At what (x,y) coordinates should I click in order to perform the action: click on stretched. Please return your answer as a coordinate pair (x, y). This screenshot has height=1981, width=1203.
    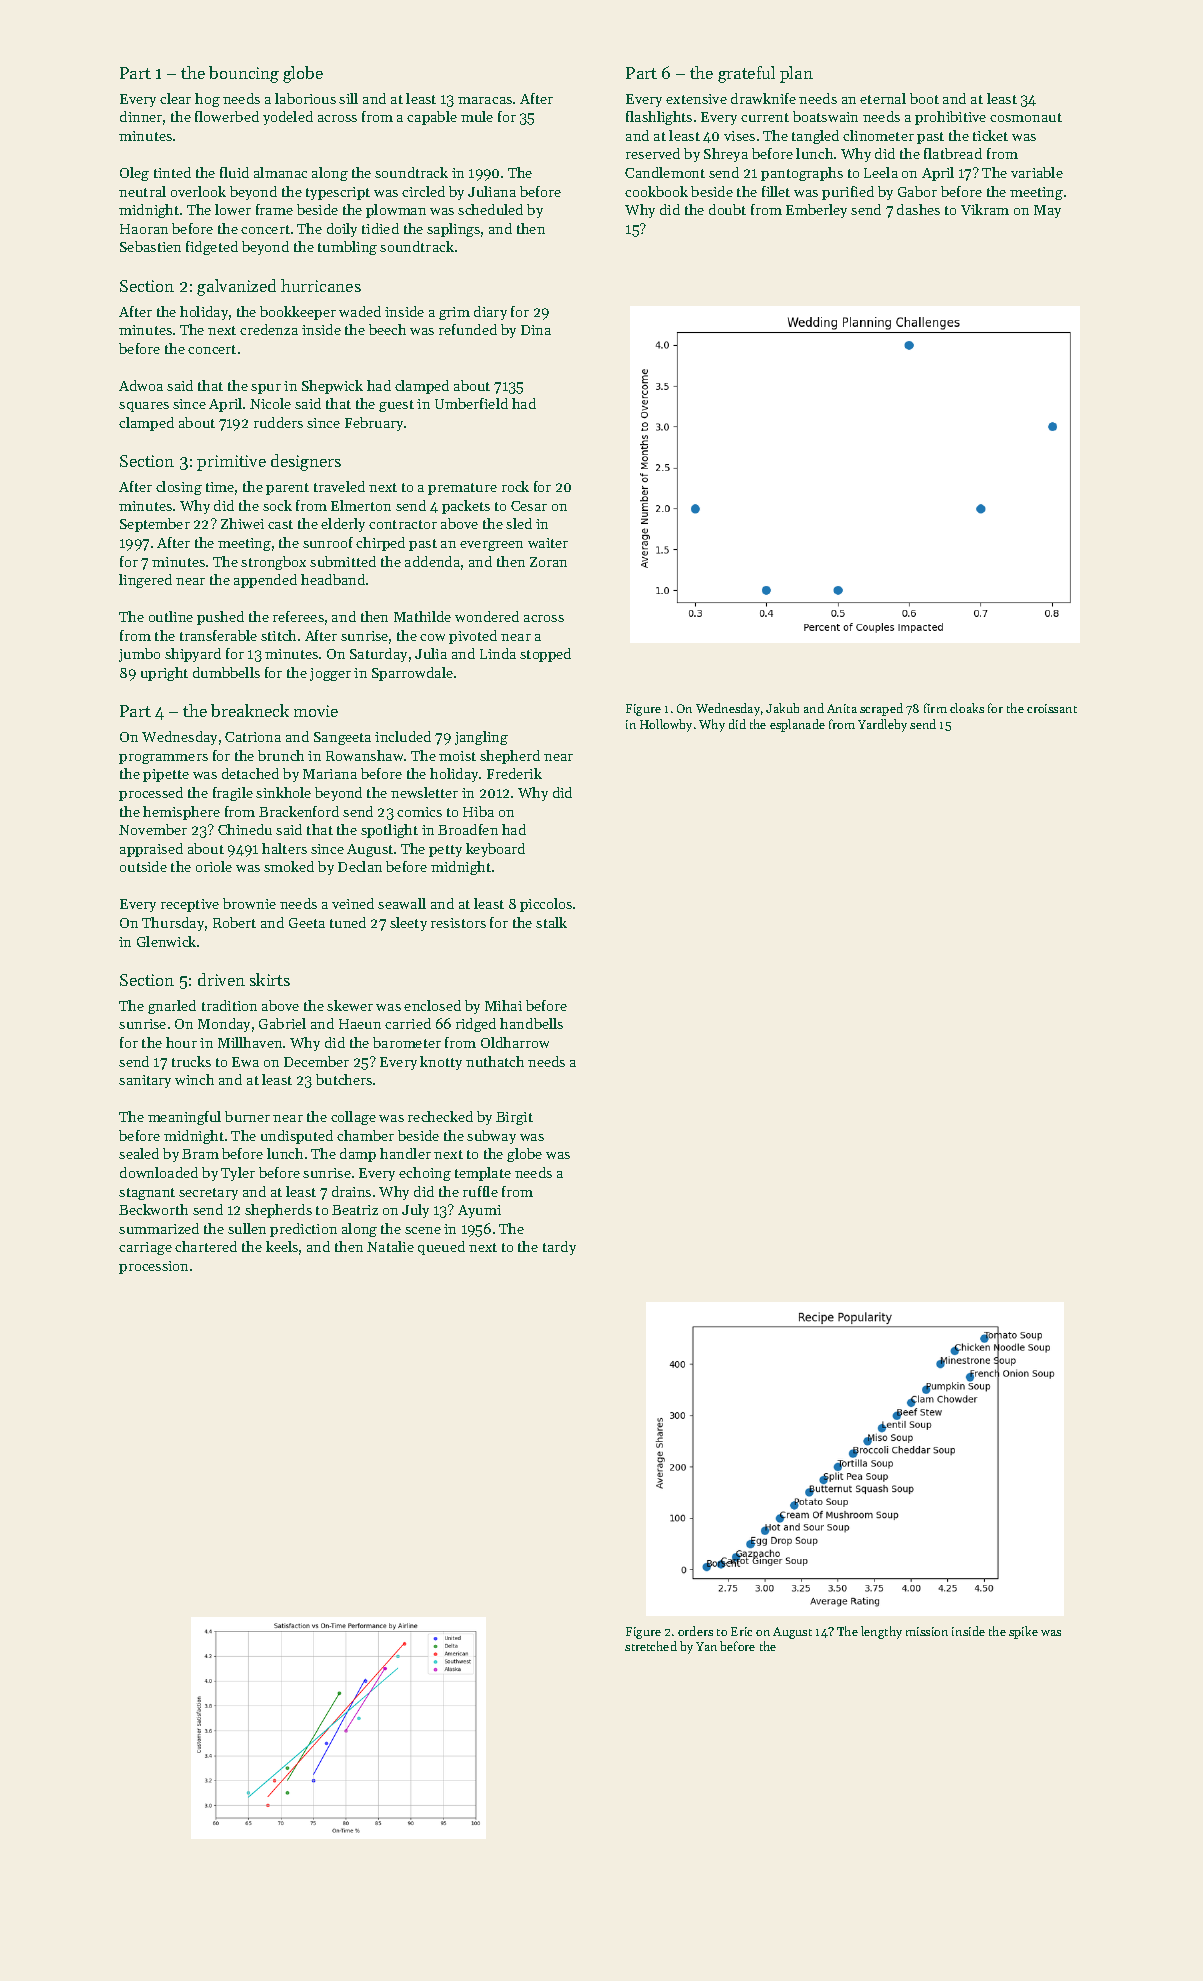
    Looking at the image, I should click on (651, 1646).
